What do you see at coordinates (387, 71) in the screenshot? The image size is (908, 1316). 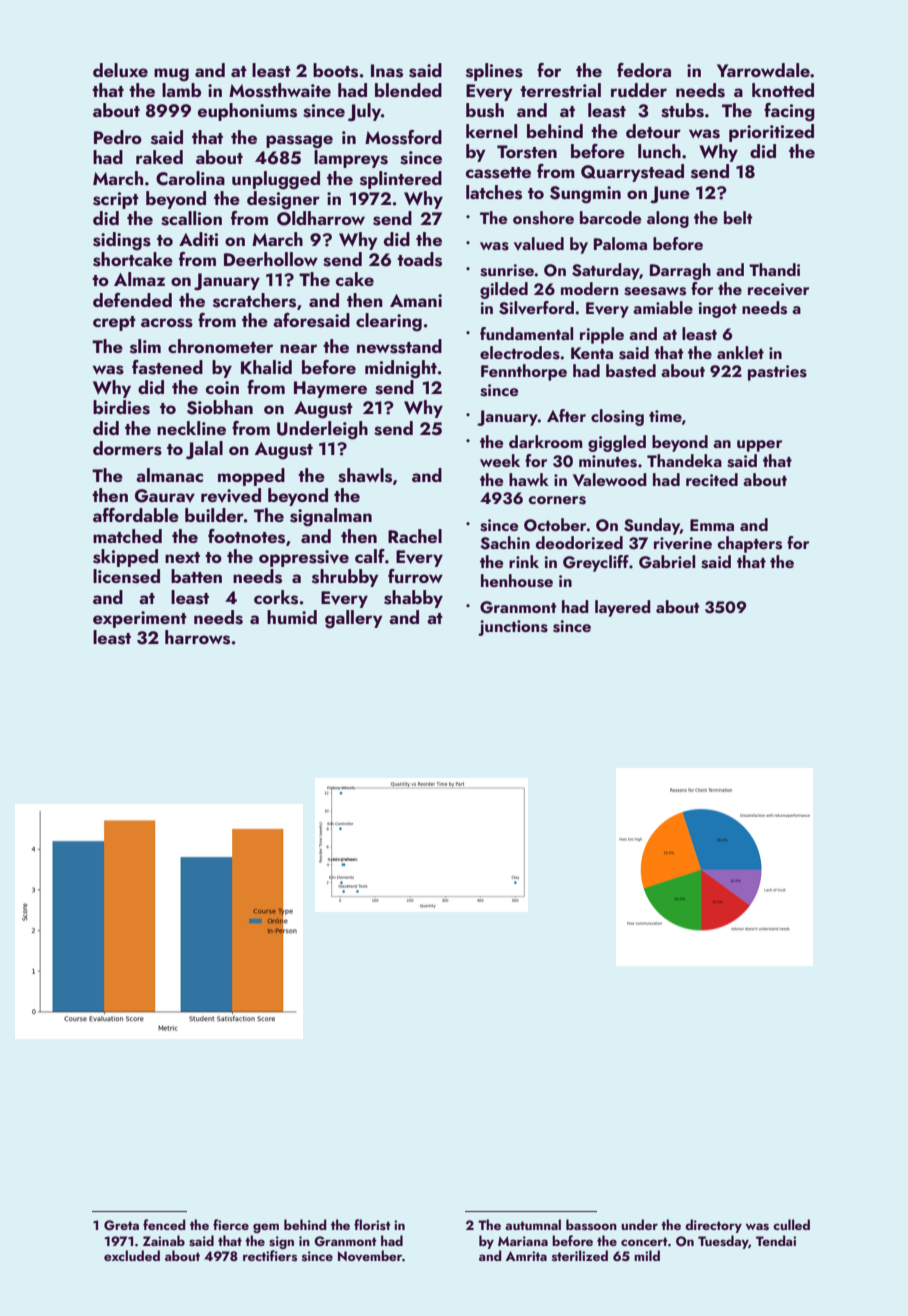 I see `Inas` at bounding box center [387, 71].
